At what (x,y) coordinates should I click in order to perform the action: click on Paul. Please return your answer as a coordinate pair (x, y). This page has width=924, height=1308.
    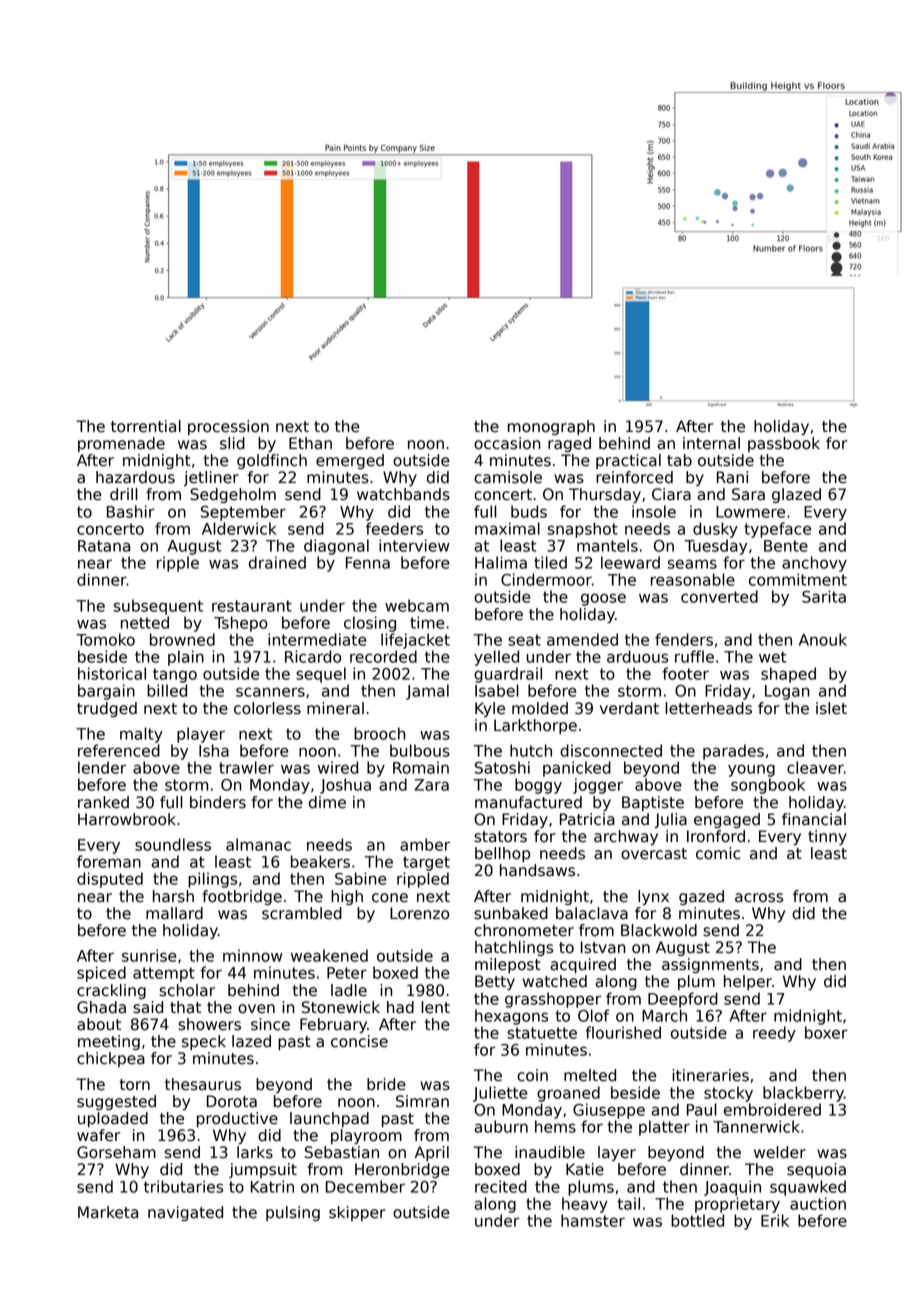
    Looking at the image, I should click on (702, 1109).
